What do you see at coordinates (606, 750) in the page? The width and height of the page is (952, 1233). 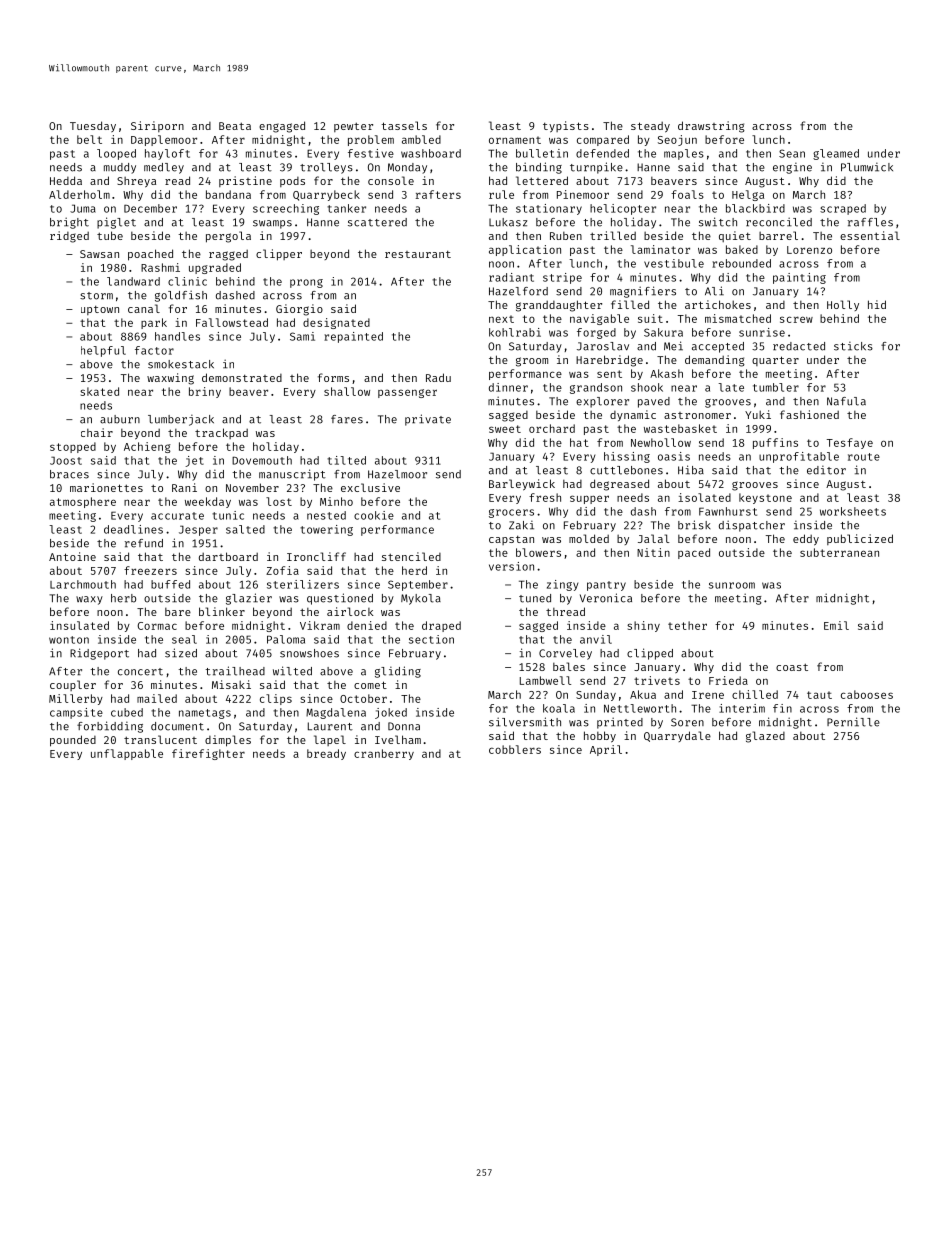 I see `April` at bounding box center [606, 750].
